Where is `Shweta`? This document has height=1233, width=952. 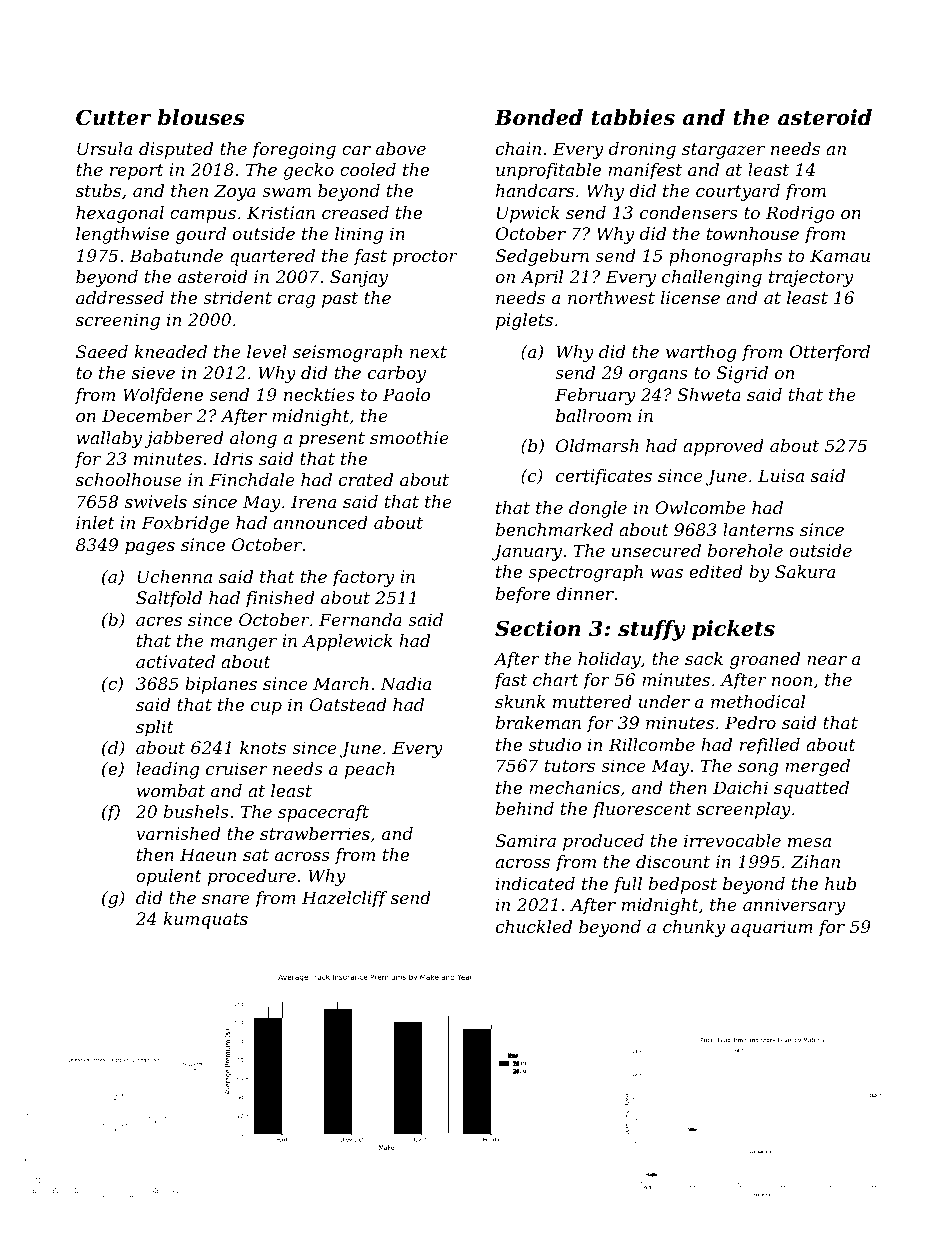
Shweta is located at coordinates (709, 394).
